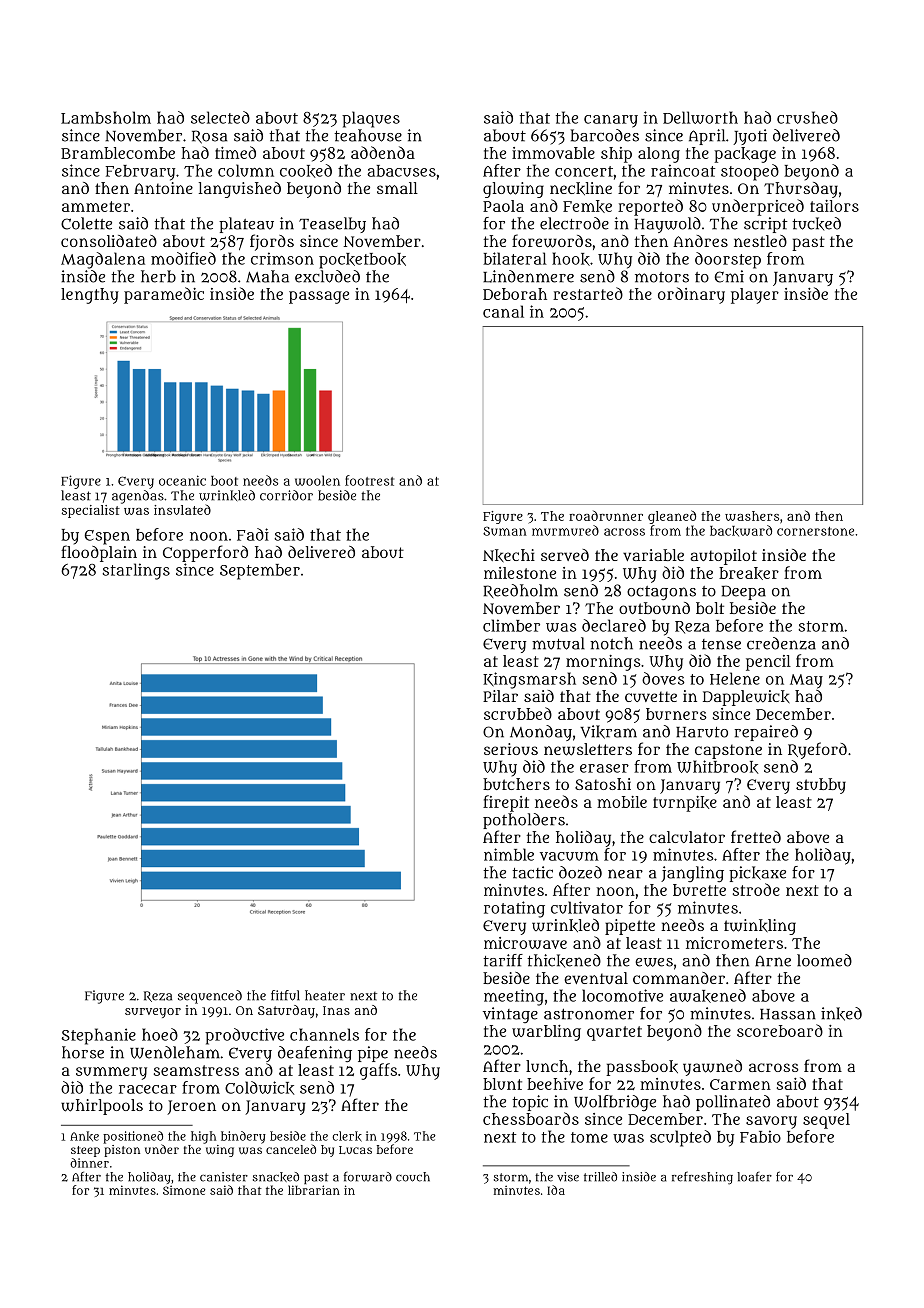 The width and height of the screenshot is (924, 1308). I want to click on starlings, so click(136, 571).
